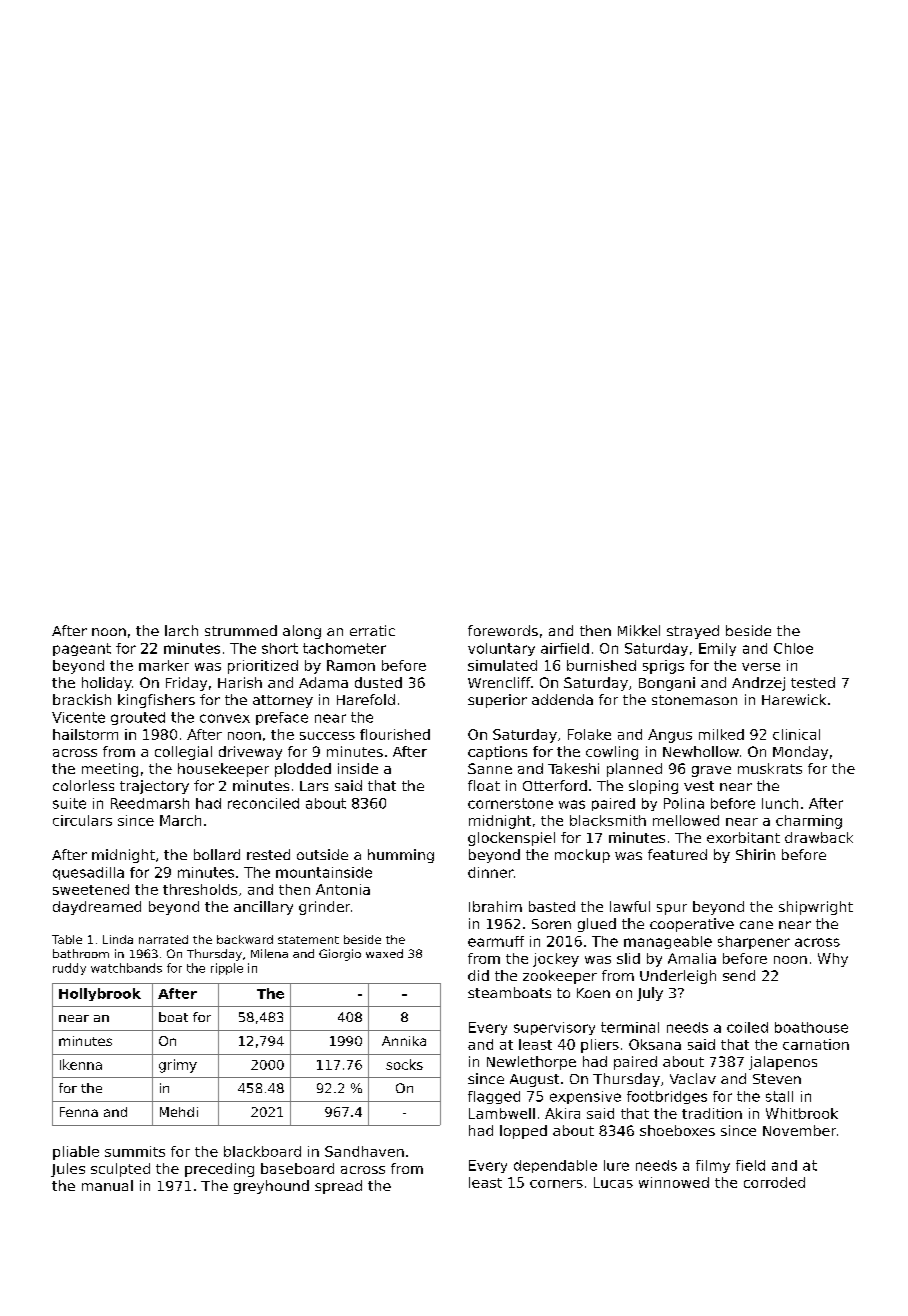  What do you see at coordinates (491, 872) in the screenshot?
I see `dinner` at bounding box center [491, 872].
